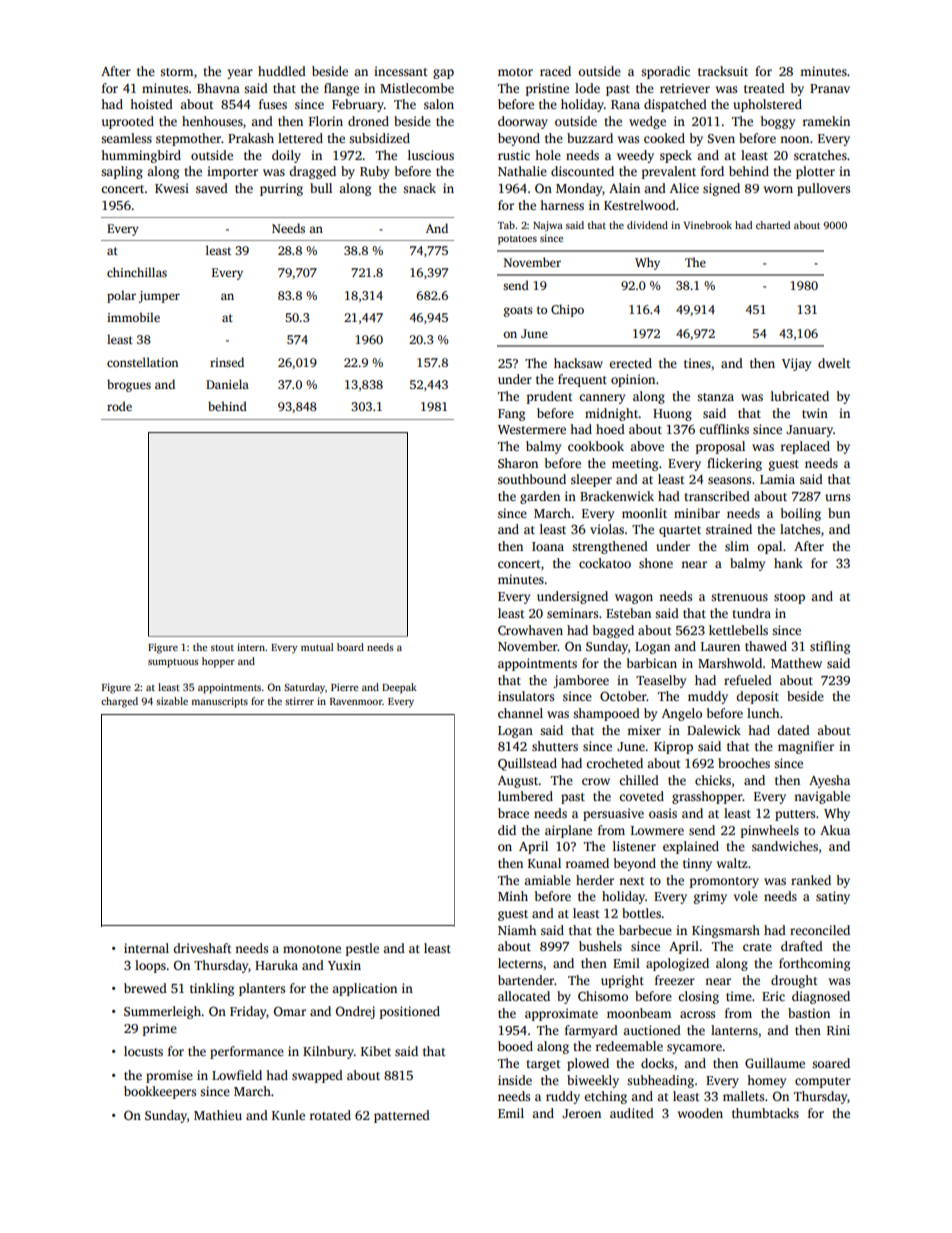 Image resolution: width=952 pixels, height=1233 pixels. Describe the element at coordinates (809, 431) in the page. I see `January` at that location.
